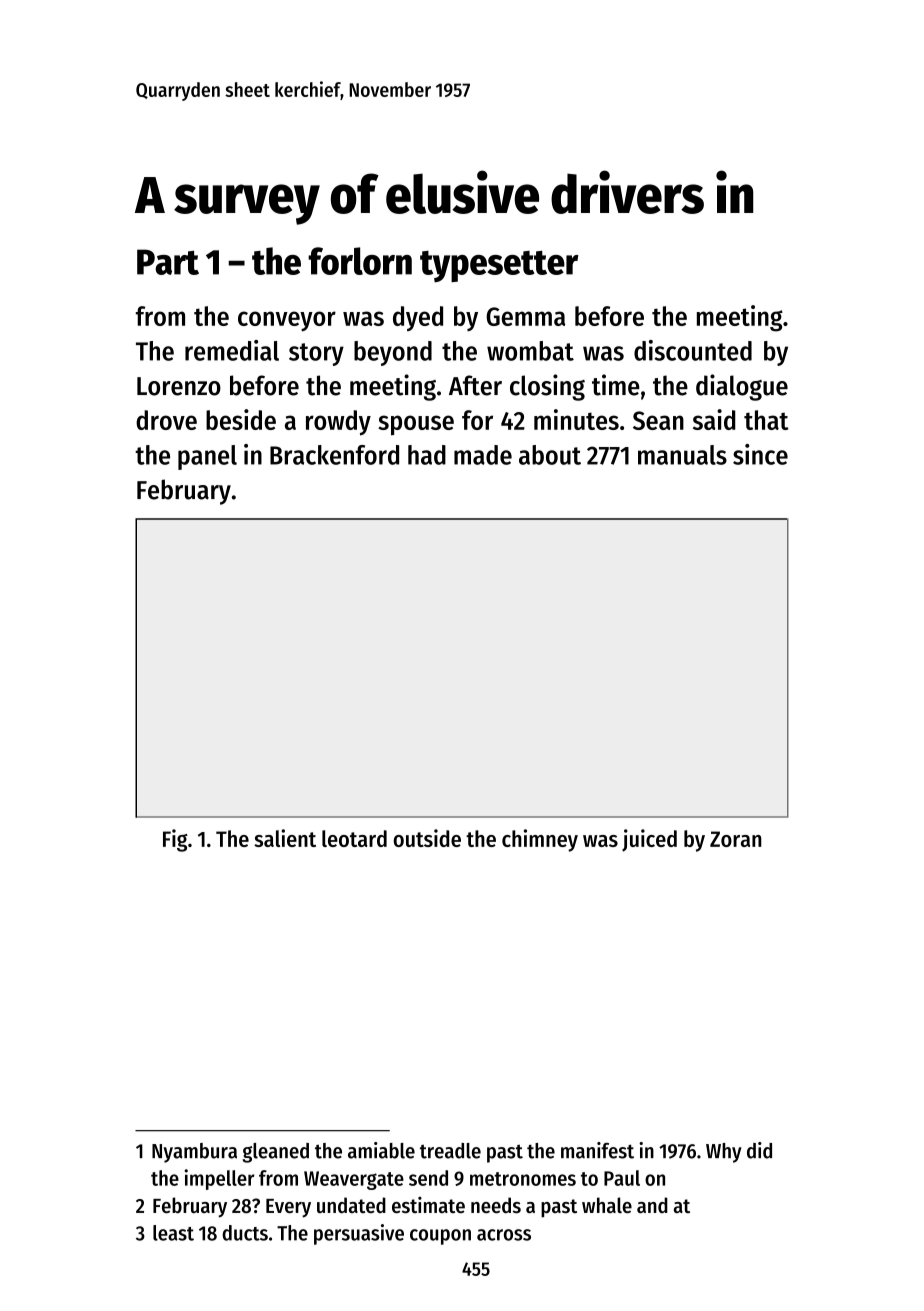 This image has height=1311, width=924. What do you see at coordinates (499, 267) in the image?
I see `typesetter` at bounding box center [499, 267].
